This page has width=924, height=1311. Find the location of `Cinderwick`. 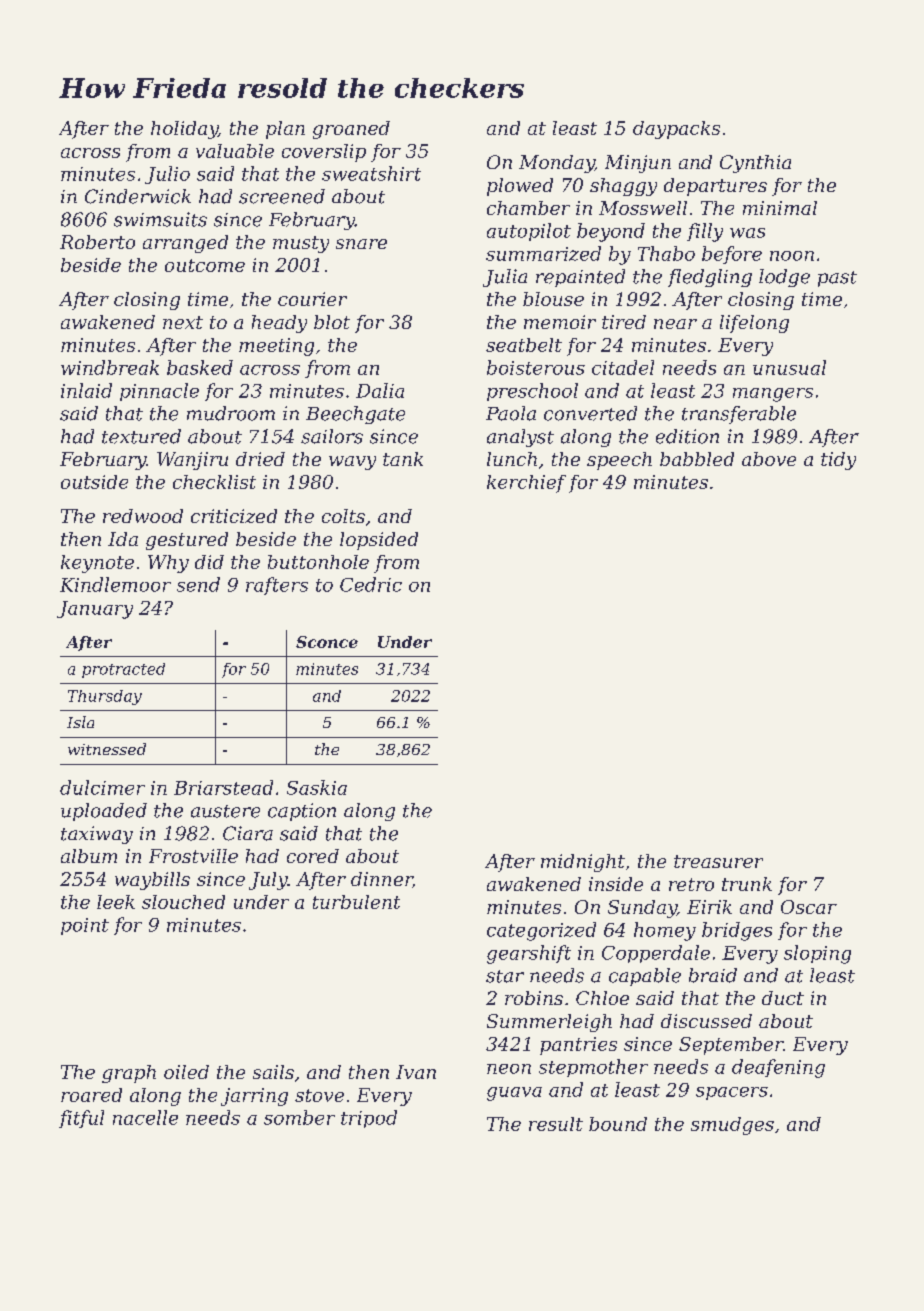

Cinderwick is located at coordinates (138, 196).
